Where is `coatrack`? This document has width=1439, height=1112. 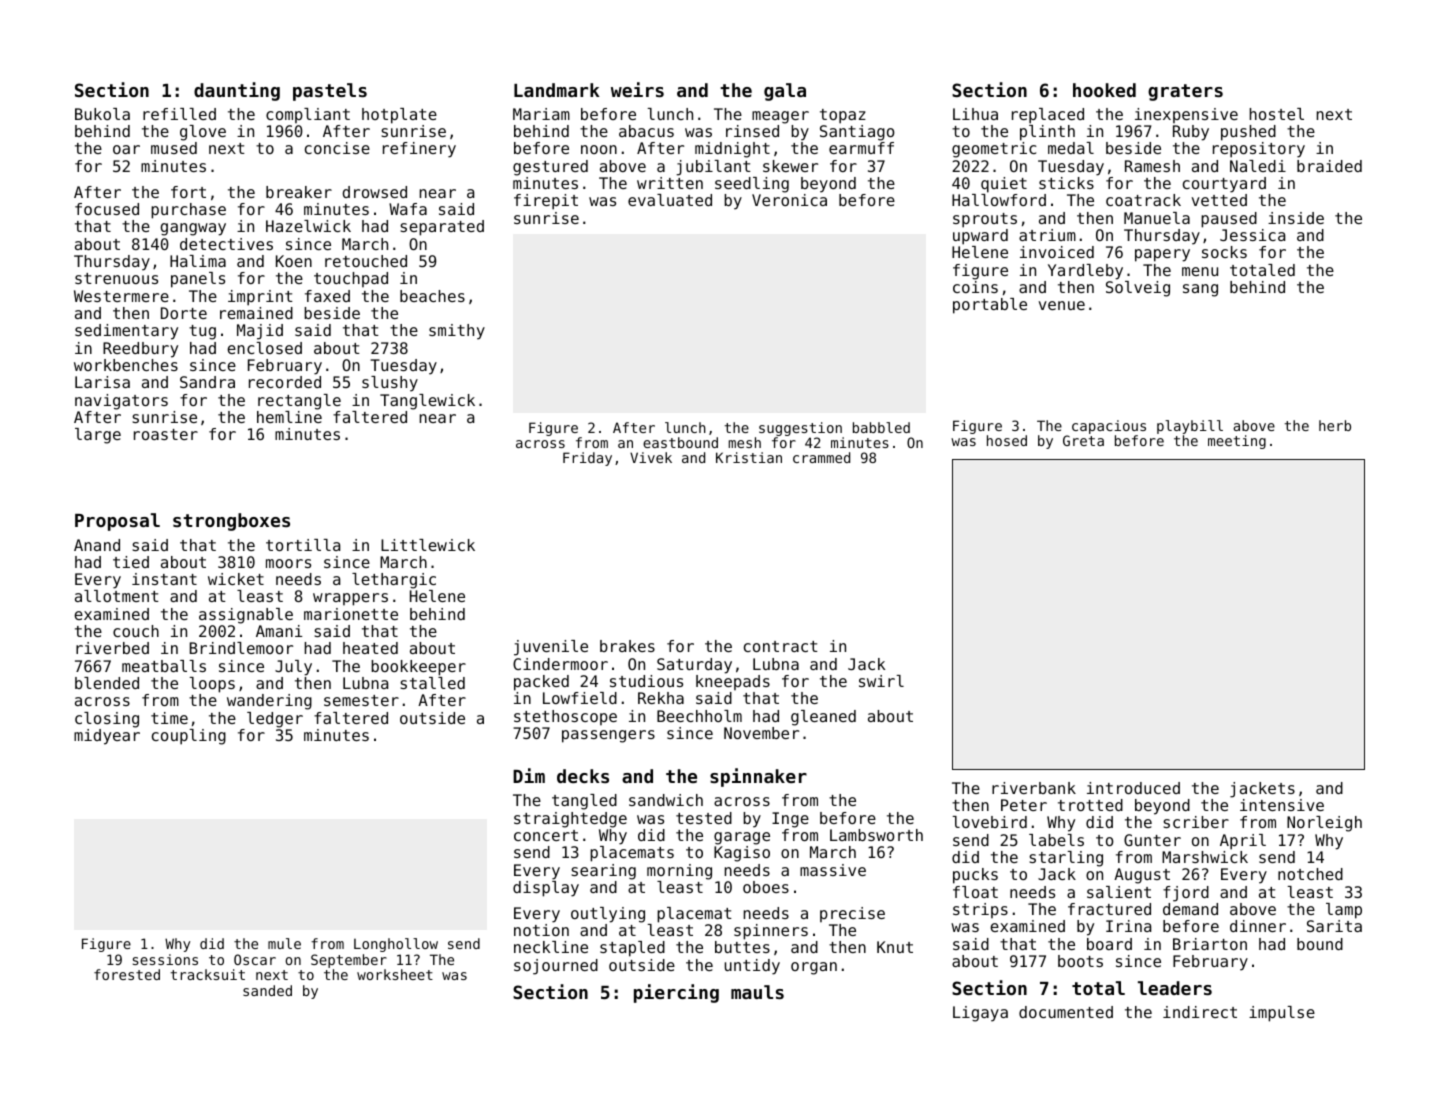 coatrack is located at coordinates (1143, 200).
